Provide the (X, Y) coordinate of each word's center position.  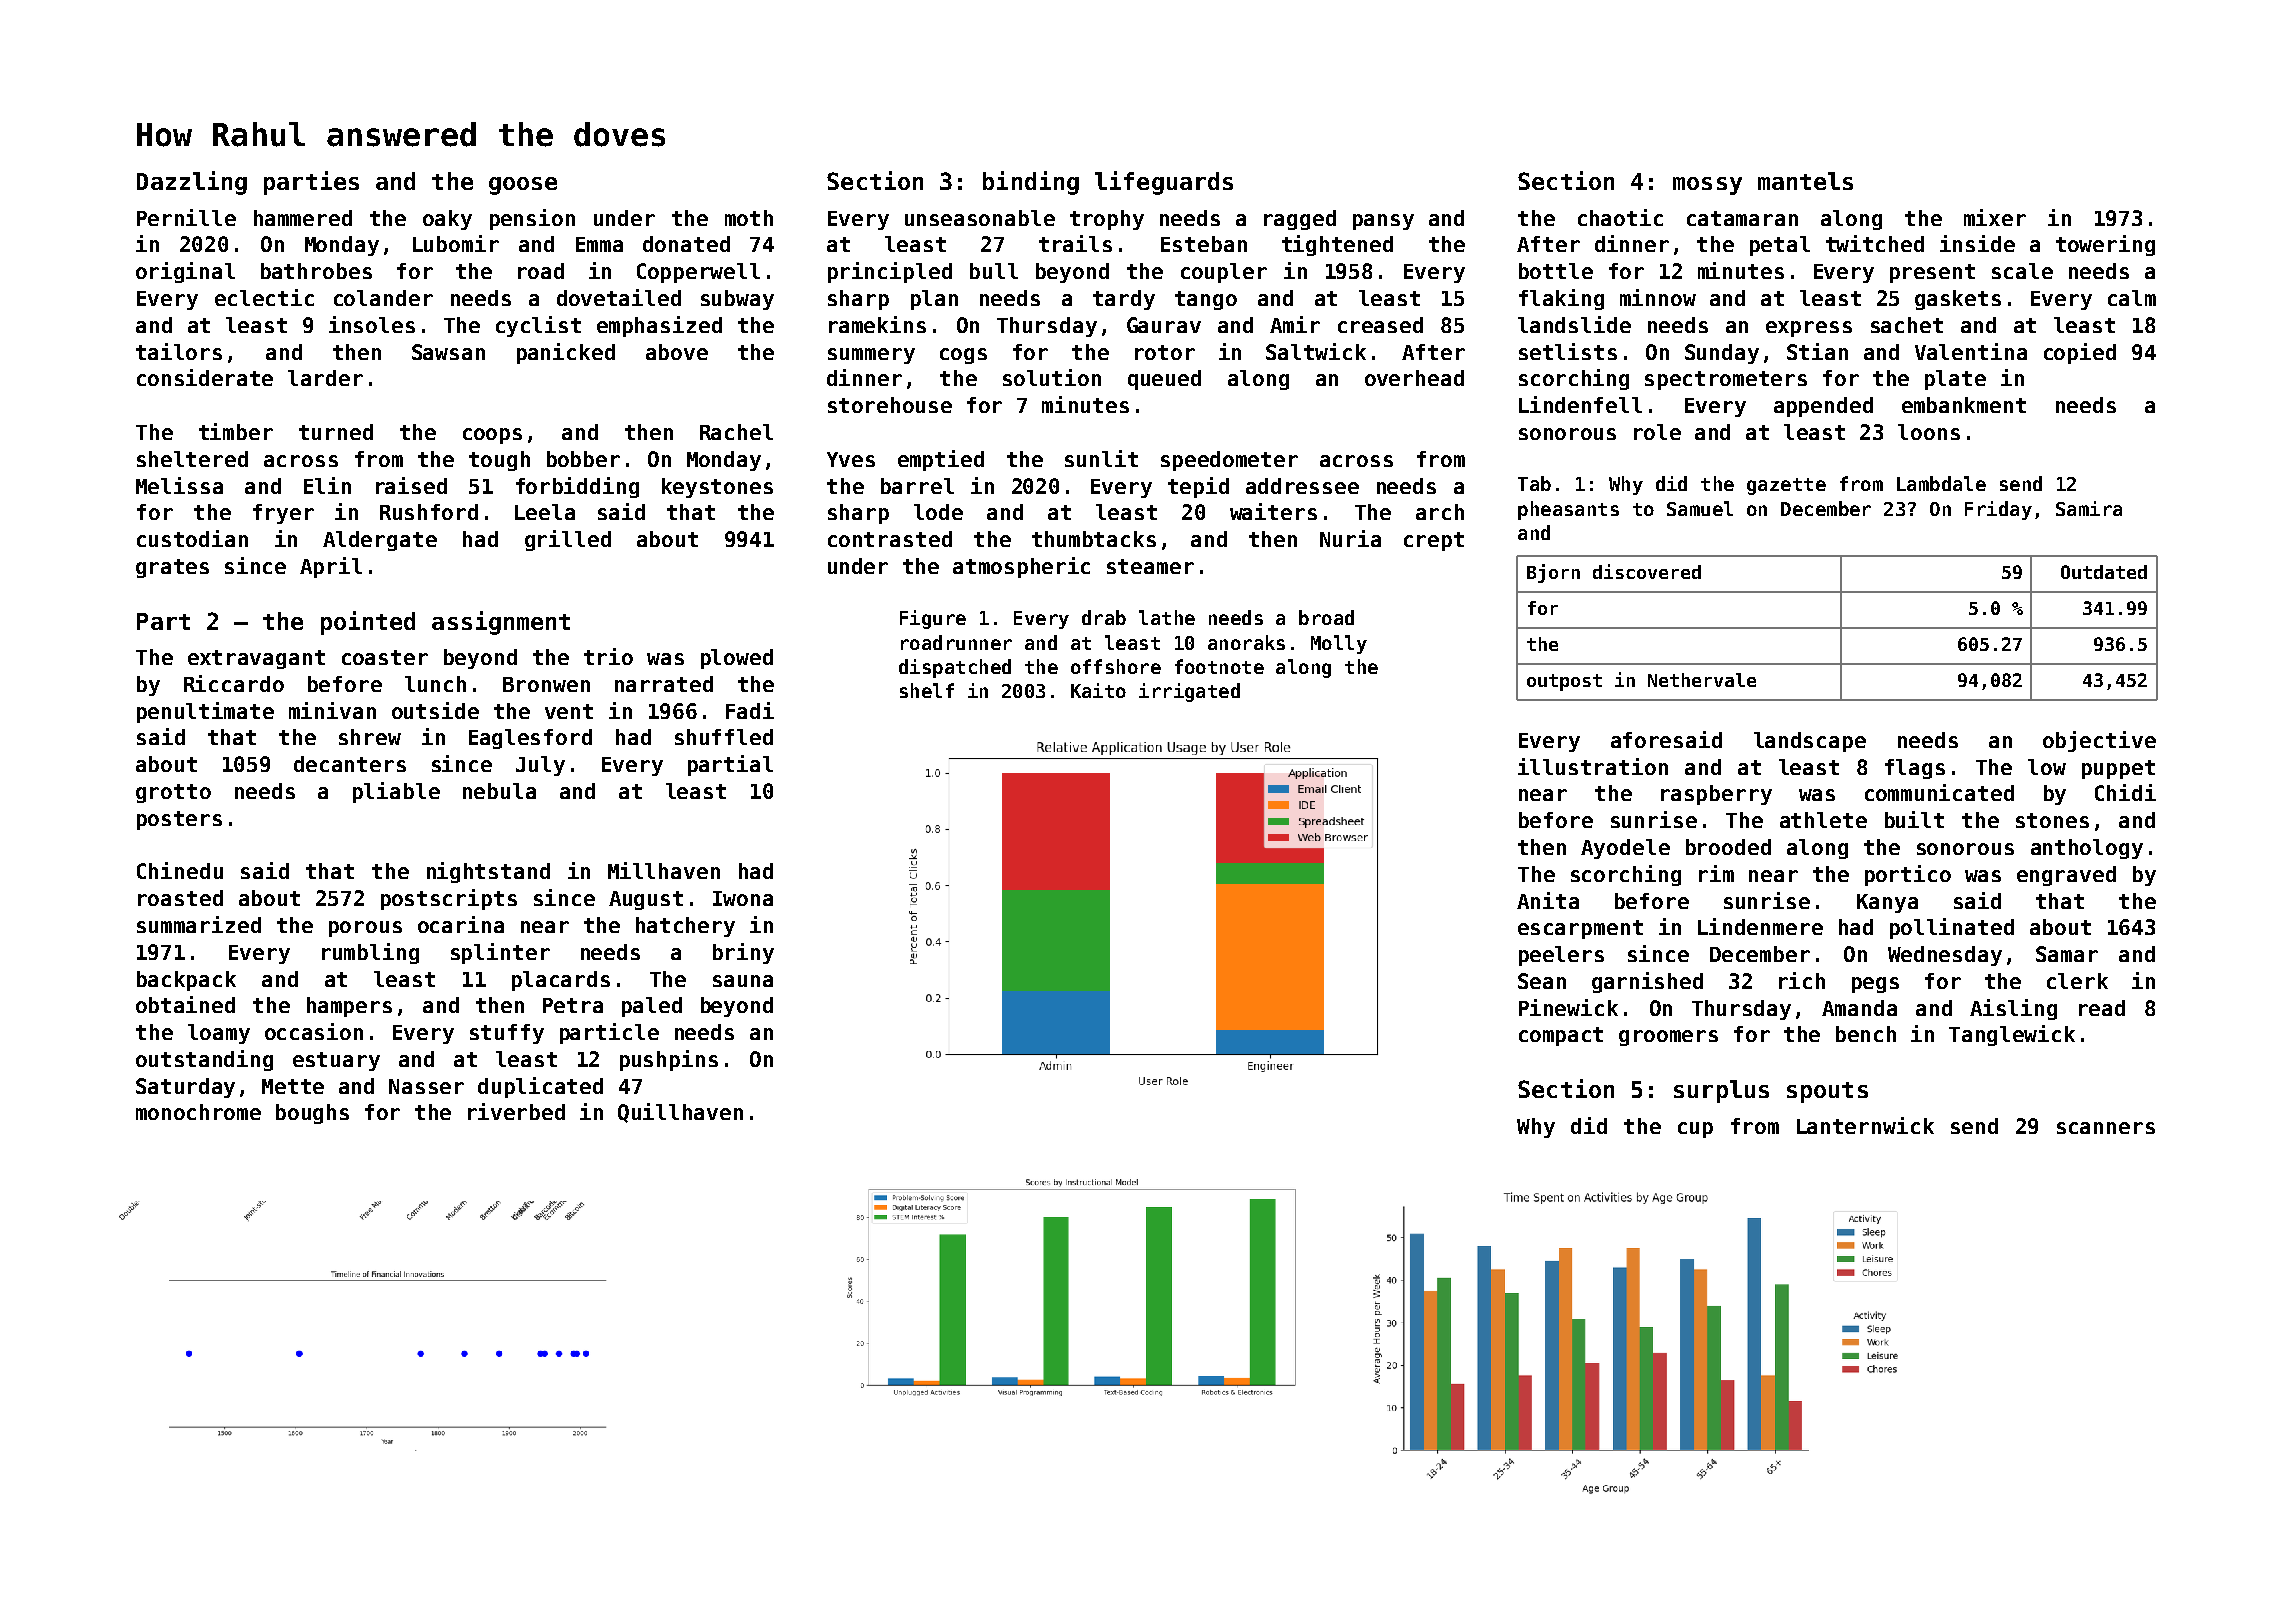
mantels (1805, 181)
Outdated (2104, 572)
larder (325, 378)
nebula (499, 791)
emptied (941, 460)
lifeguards (1164, 183)
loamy (219, 1034)
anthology (2087, 849)
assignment (501, 623)
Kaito (1098, 690)
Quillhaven (680, 1113)
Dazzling (192, 183)
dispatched (955, 668)
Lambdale (1941, 483)
